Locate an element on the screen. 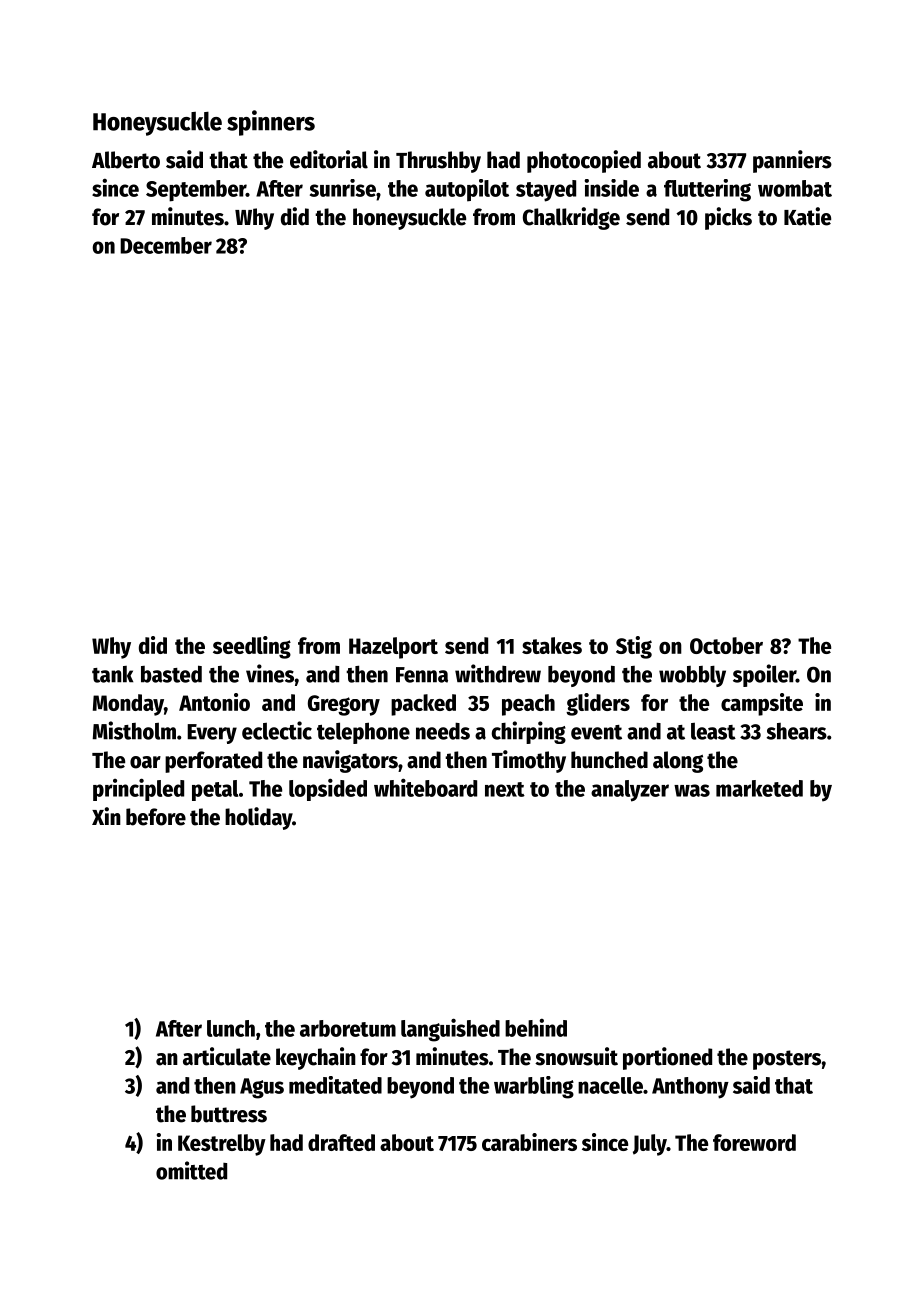 This screenshot has height=1314, width=924. December is located at coordinates (166, 245).
